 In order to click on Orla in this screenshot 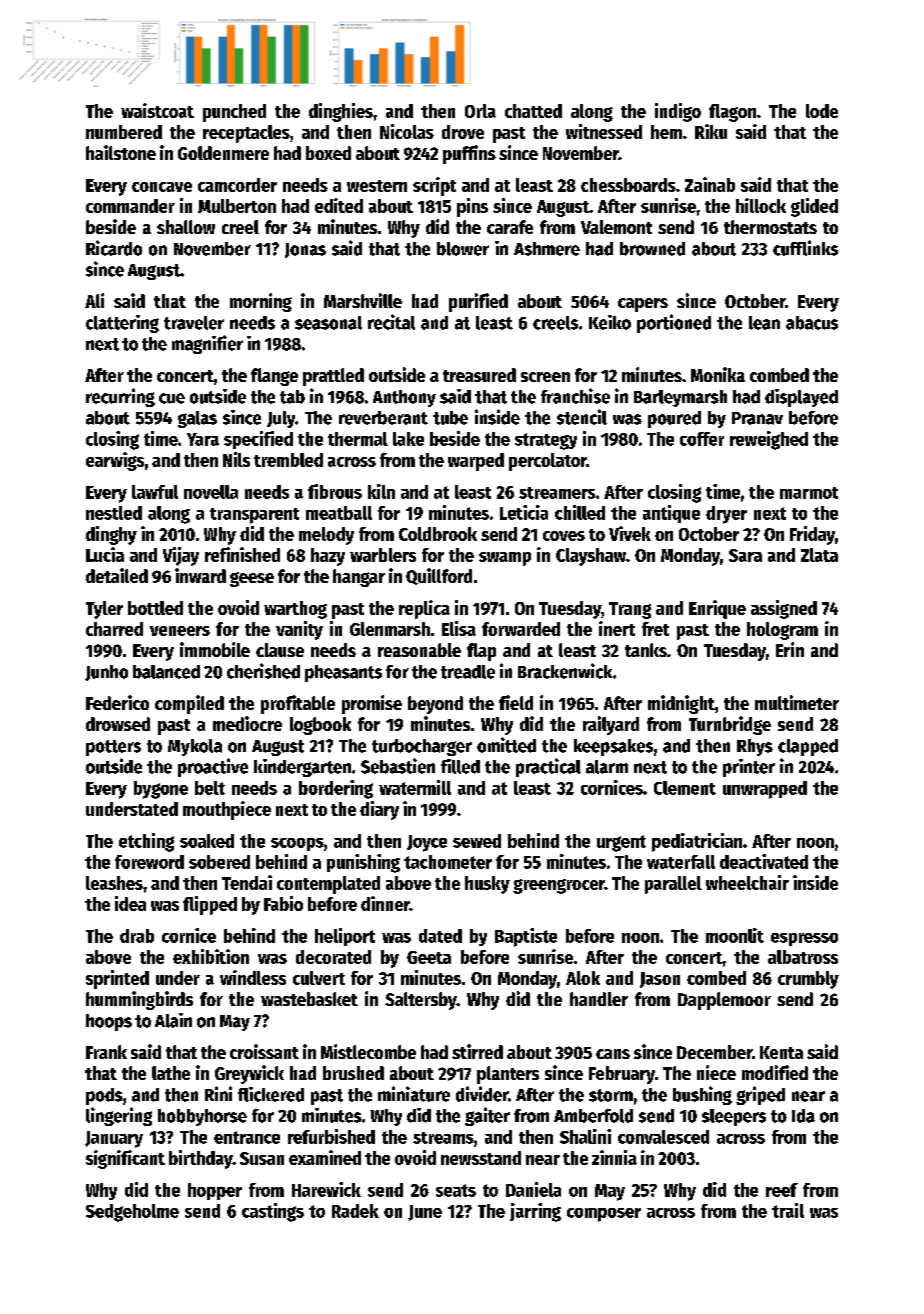, I will do `click(480, 111)`.
